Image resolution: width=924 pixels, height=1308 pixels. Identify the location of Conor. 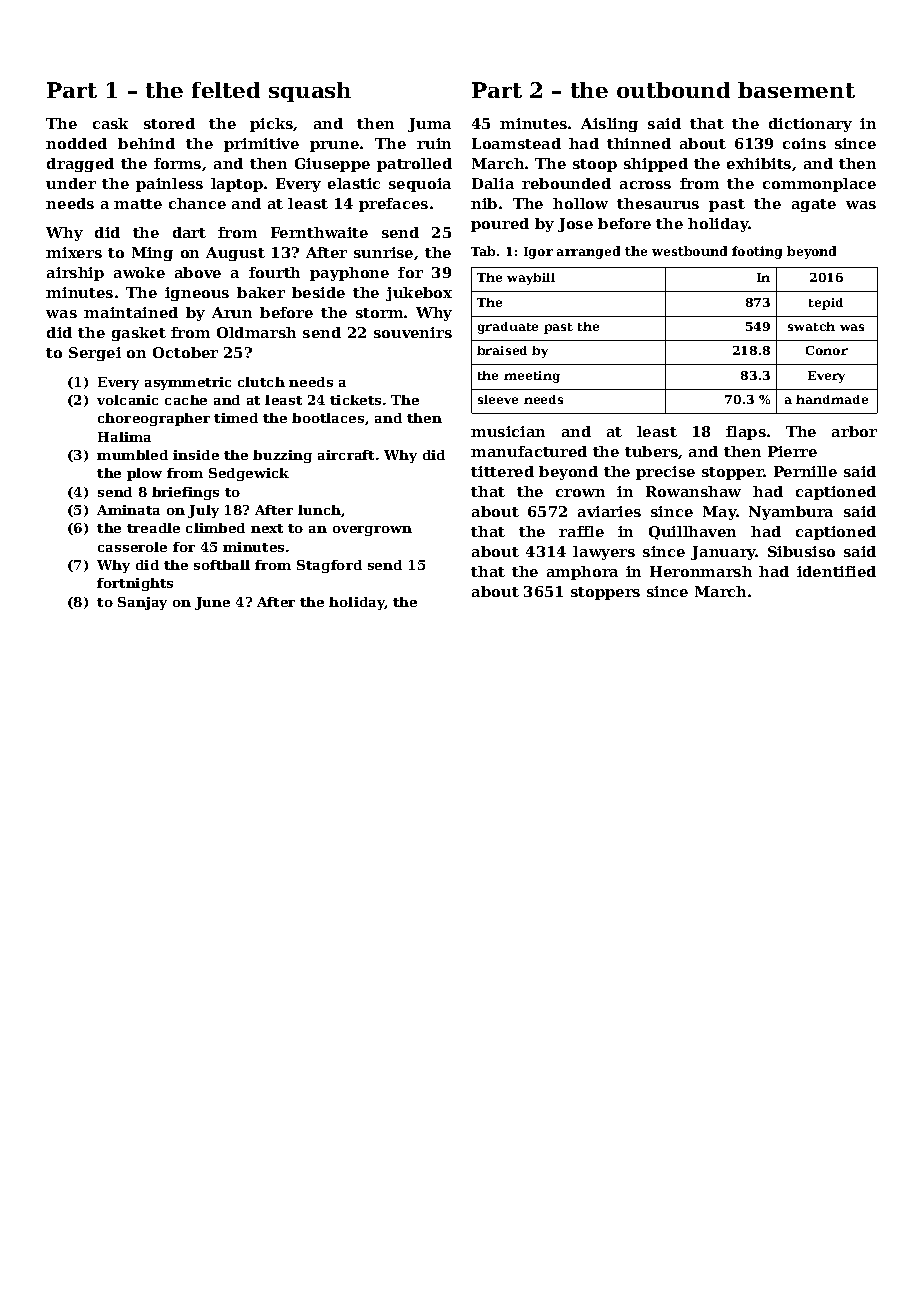
(827, 350).
